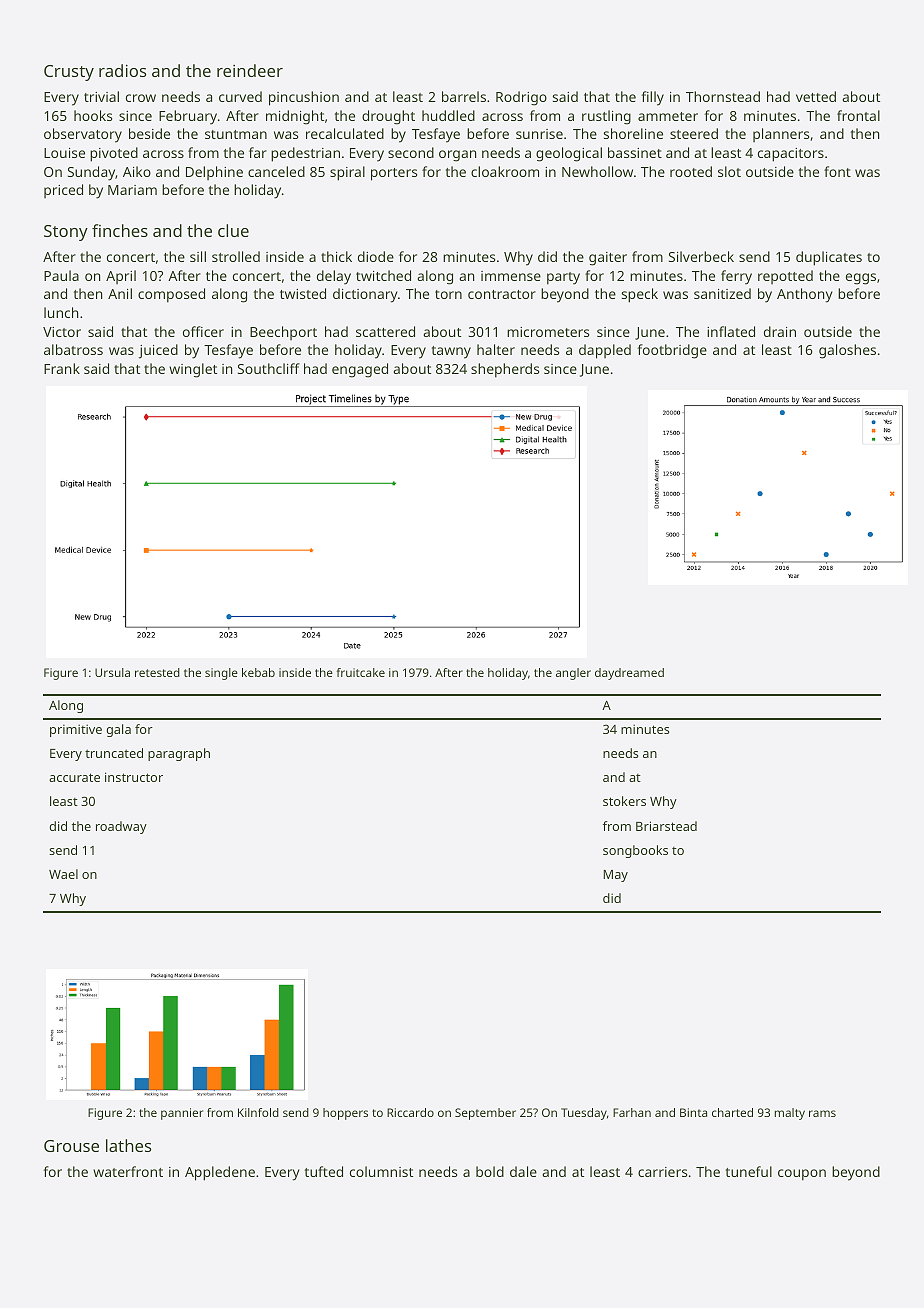 Image resolution: width=924 pixels, height=1308 pixels. I want to click on Wael, so click(63, 874).
